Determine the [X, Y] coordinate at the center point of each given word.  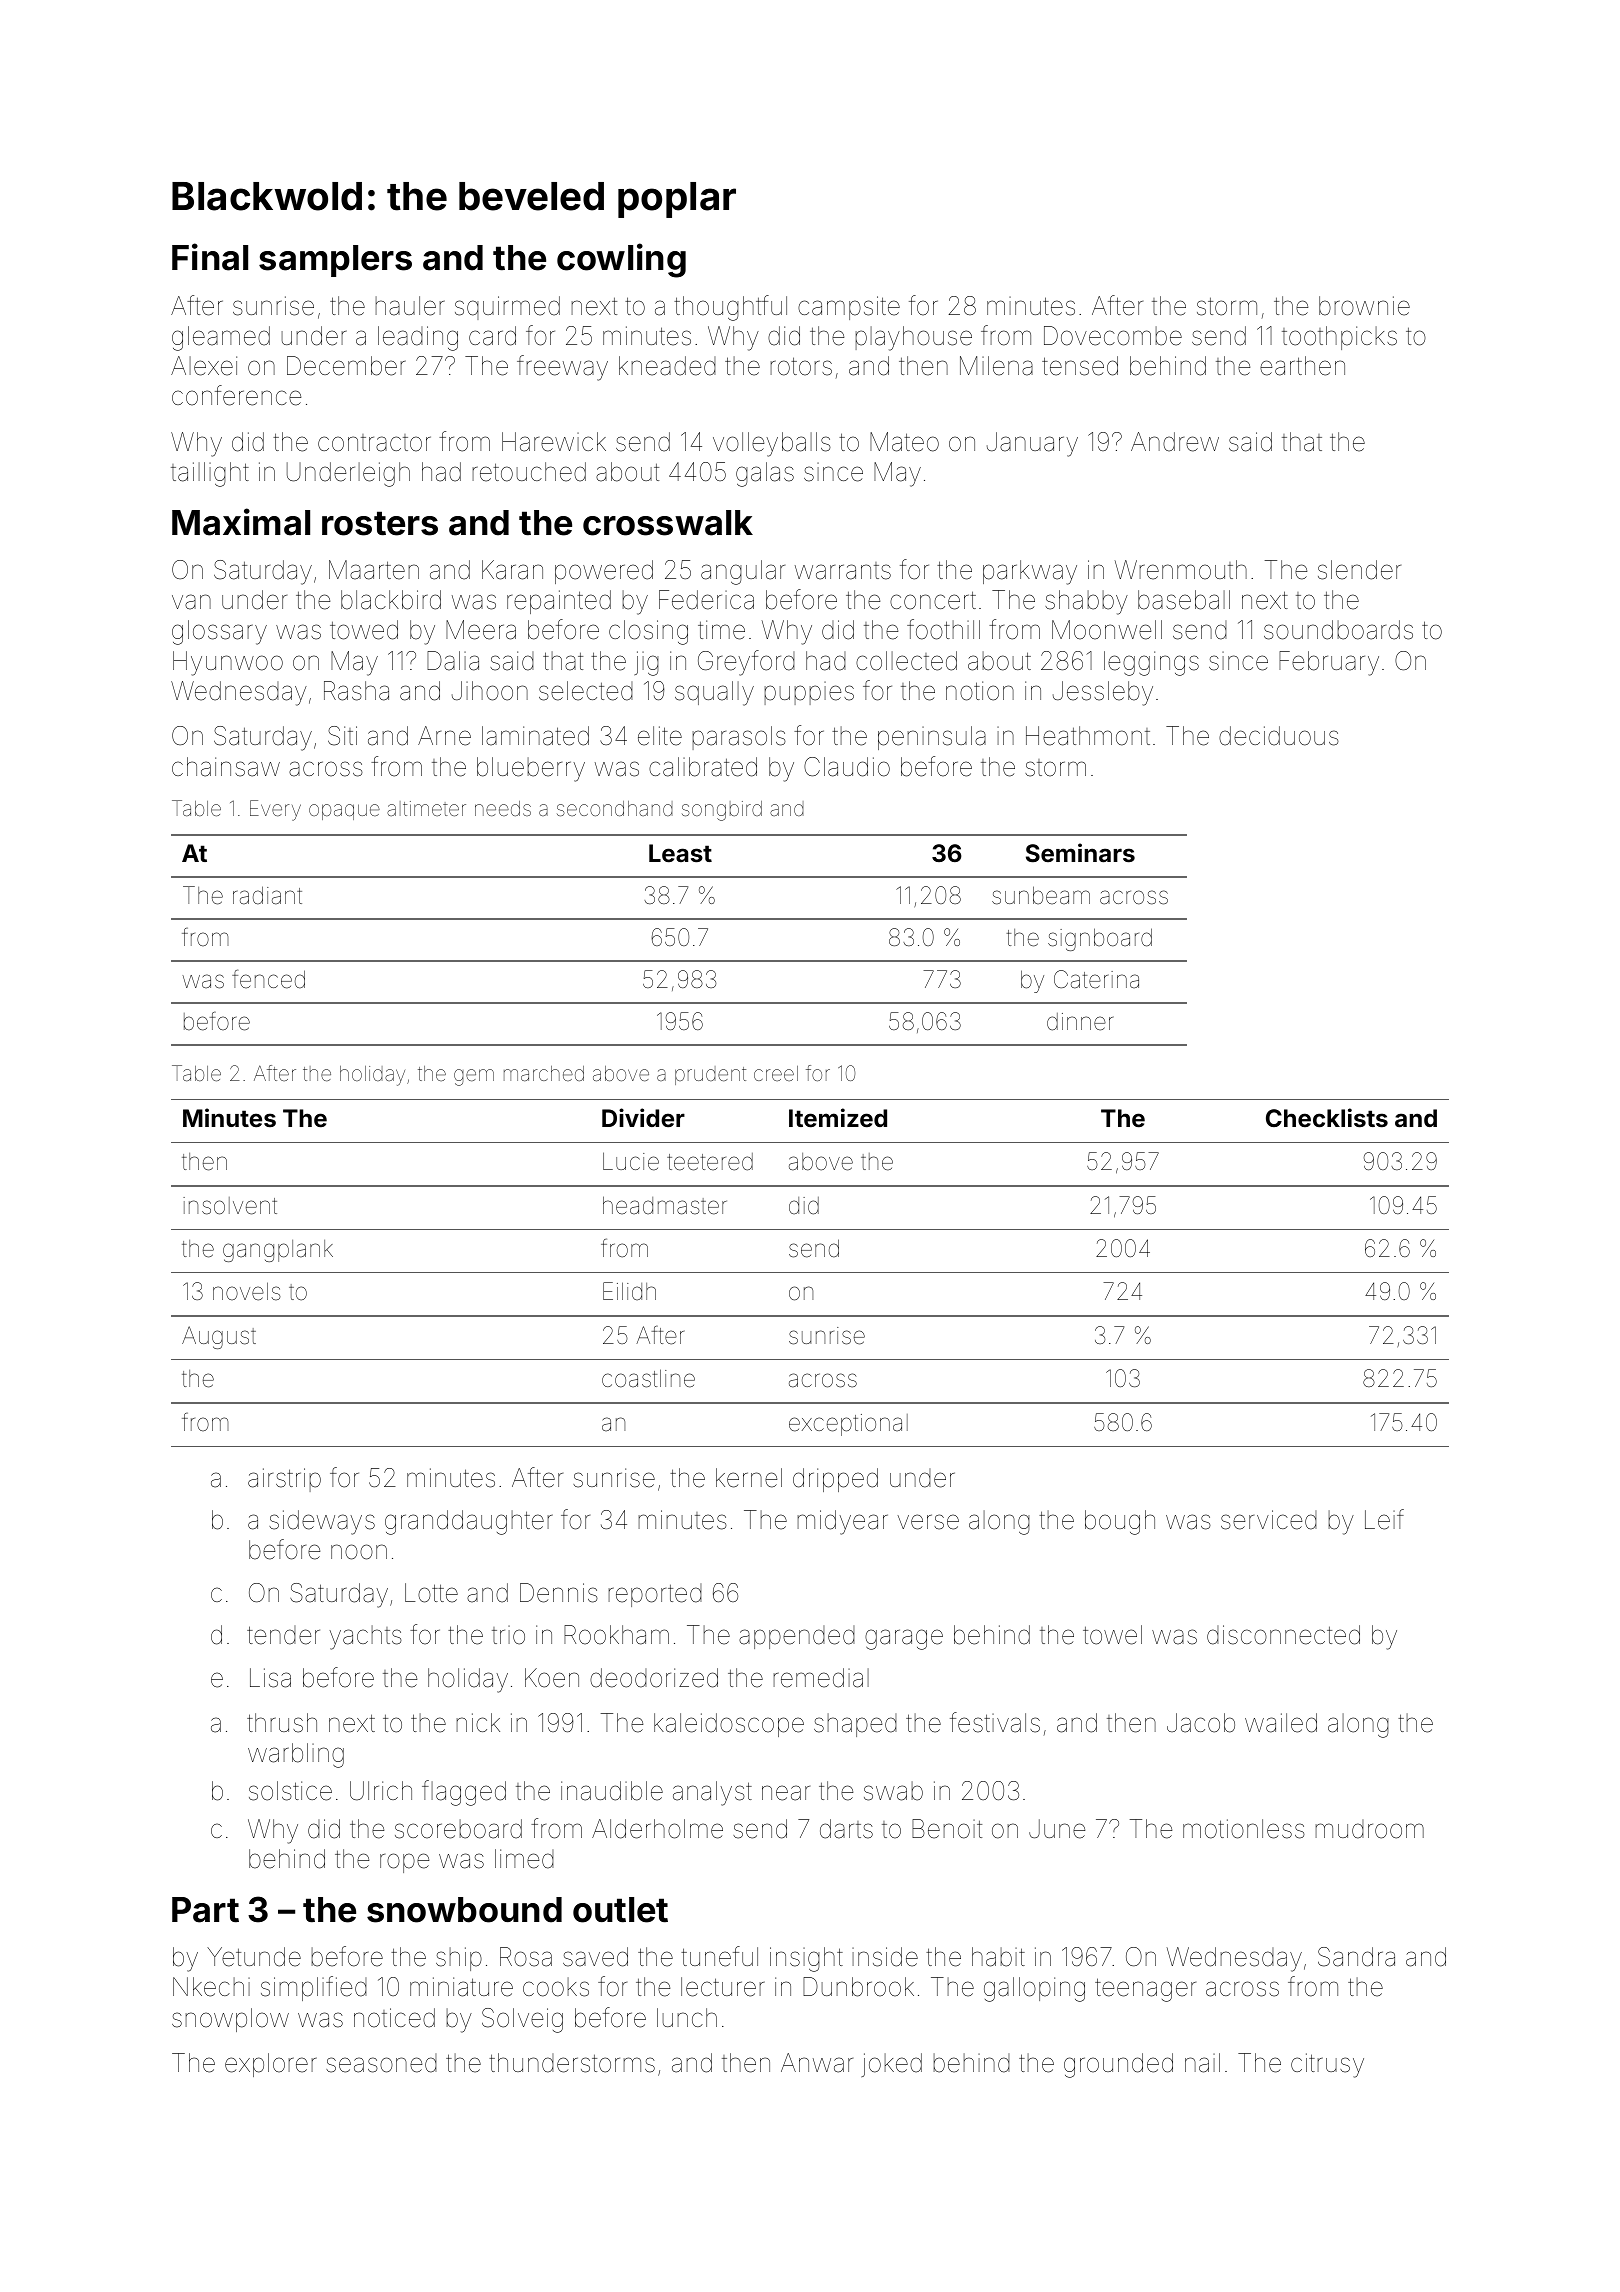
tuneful [719, 1956]
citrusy [1327, 2065]
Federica [706, 600]
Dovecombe [1113, 336]
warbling [296, 1755]
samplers [335, 261]
